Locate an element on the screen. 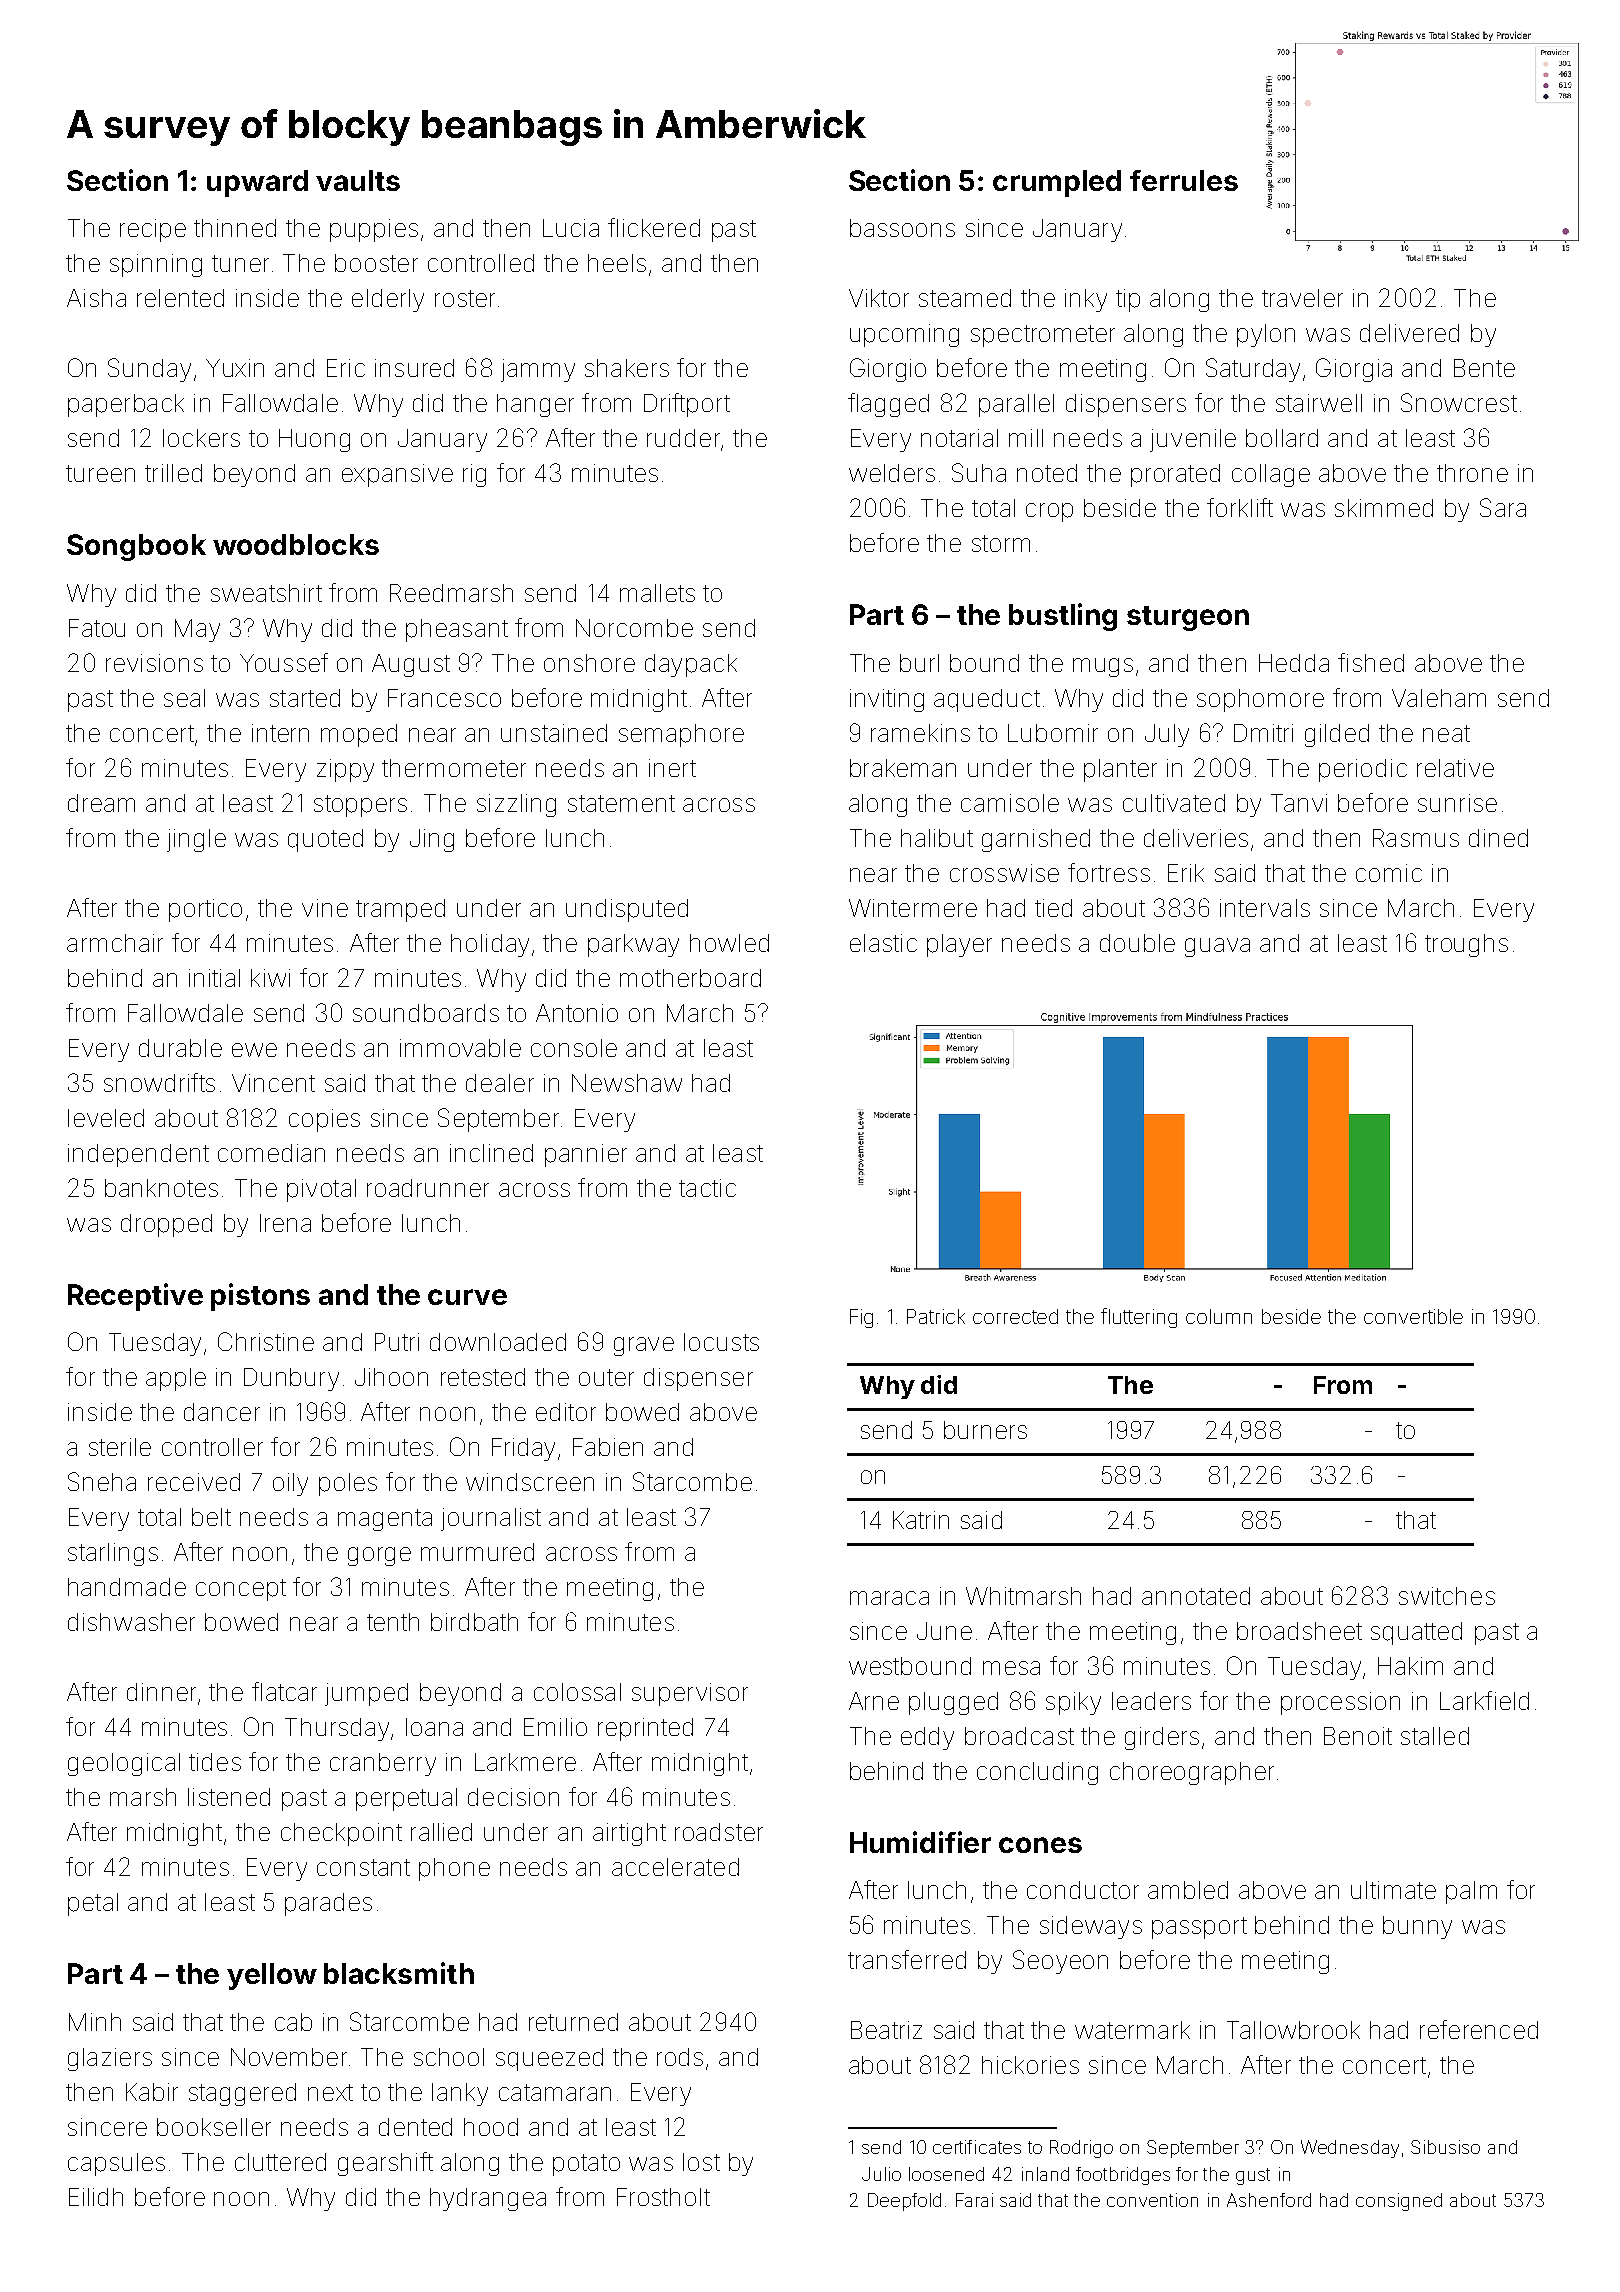  vaults is located at coordinates (358, 180).
